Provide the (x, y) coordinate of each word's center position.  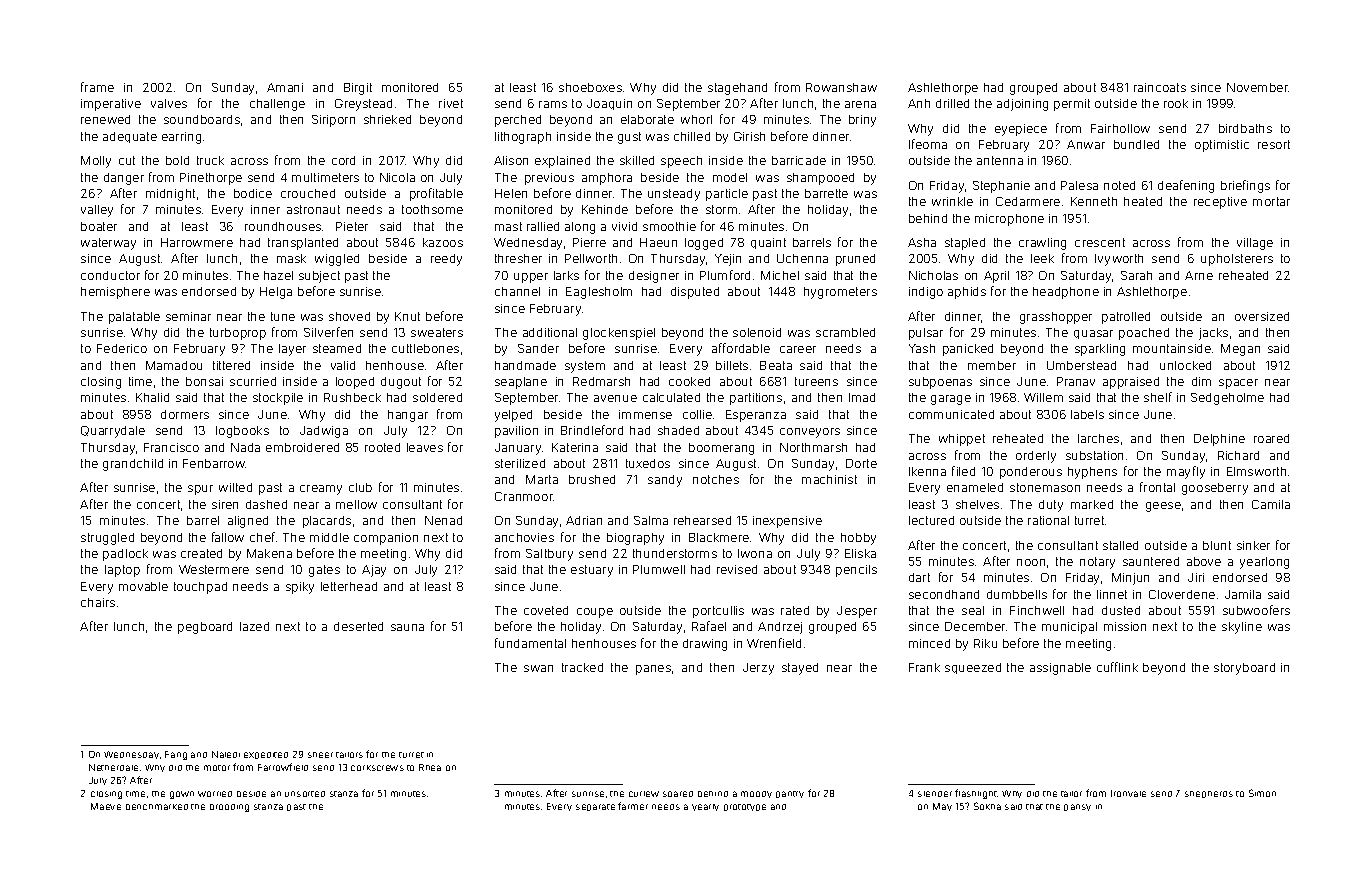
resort (1274, 144)
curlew (644, 794)
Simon (1262, 793)
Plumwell (659, 569)
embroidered (302, 447)
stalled (1120, 545)
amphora (607, 179)
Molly (96, 162)
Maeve (106, 806)
